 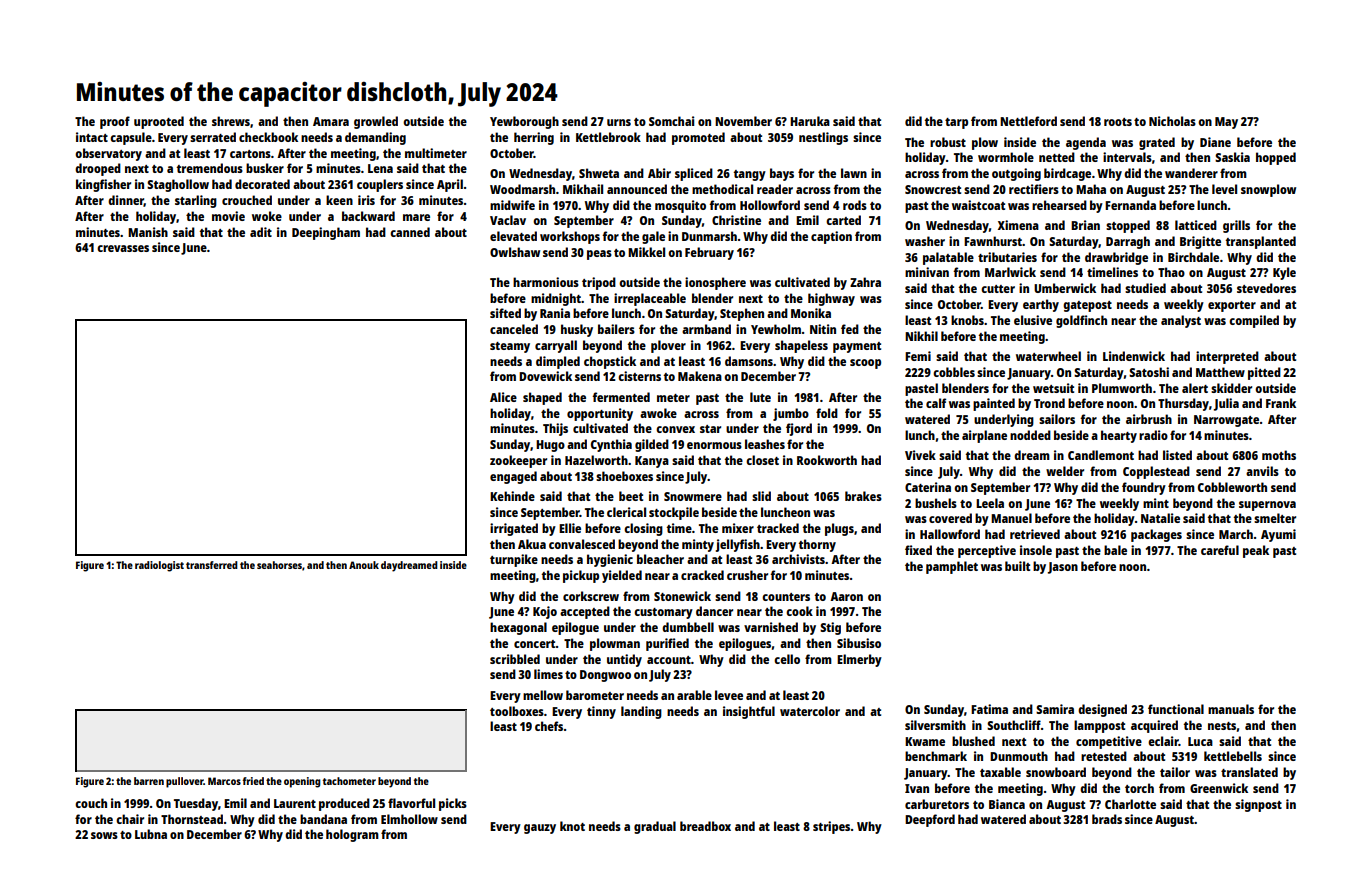 I want to click on bale, so click(x=1115, y=550).
